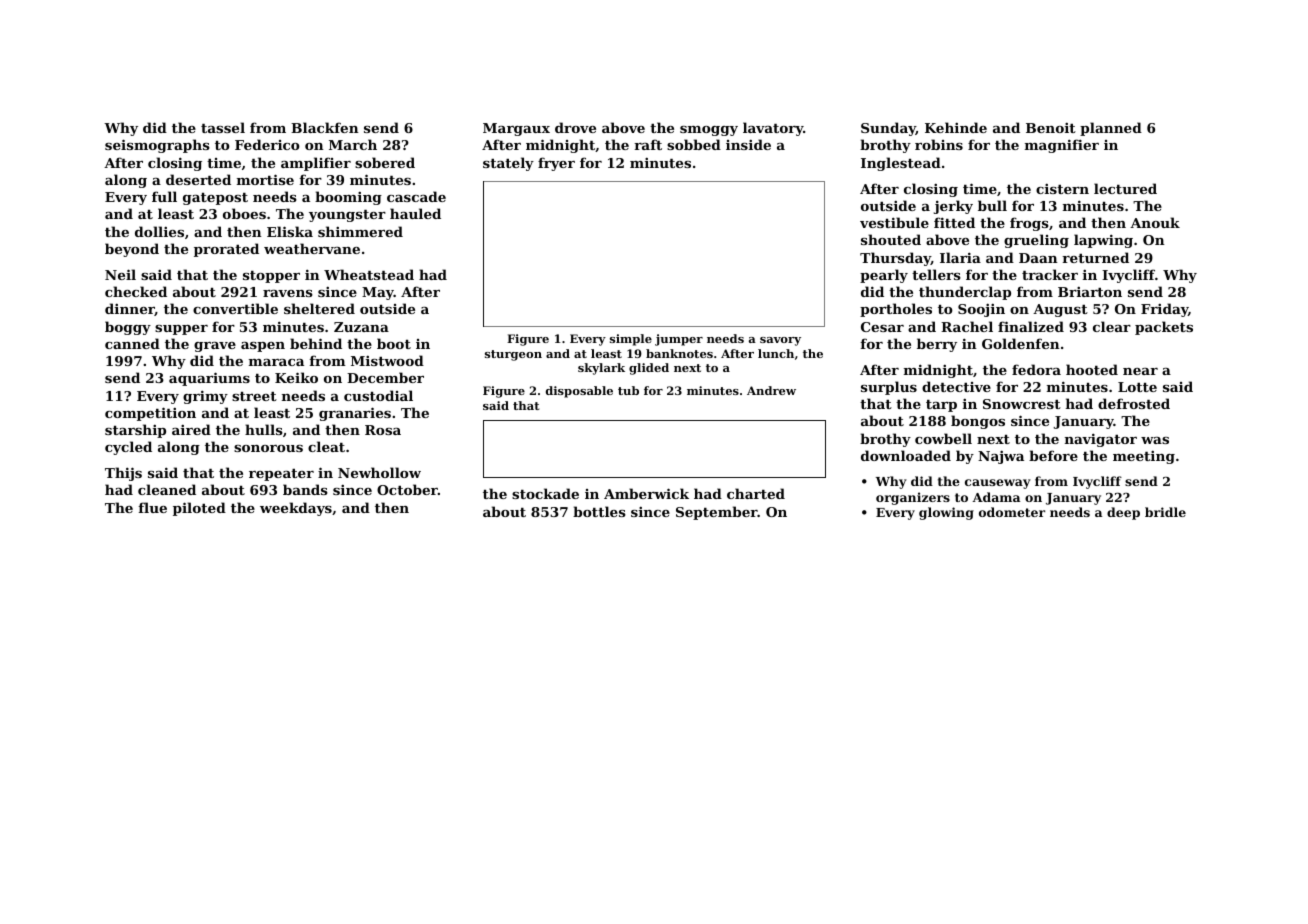  Describe the element at coordinates (128, 448) in the screenshot. I see `cycled` at that location.
